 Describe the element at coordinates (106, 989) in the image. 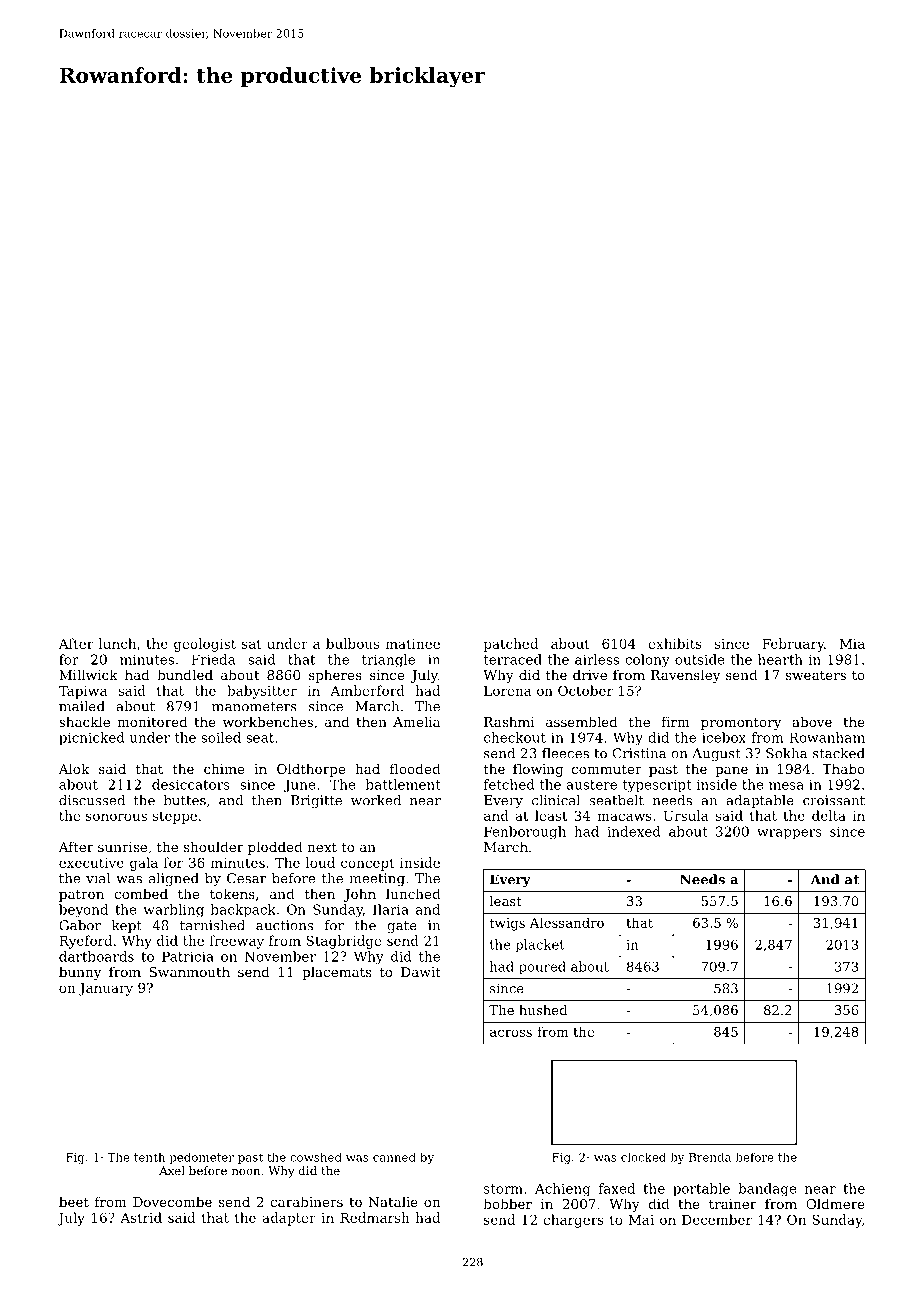

I see `January` at that location.
